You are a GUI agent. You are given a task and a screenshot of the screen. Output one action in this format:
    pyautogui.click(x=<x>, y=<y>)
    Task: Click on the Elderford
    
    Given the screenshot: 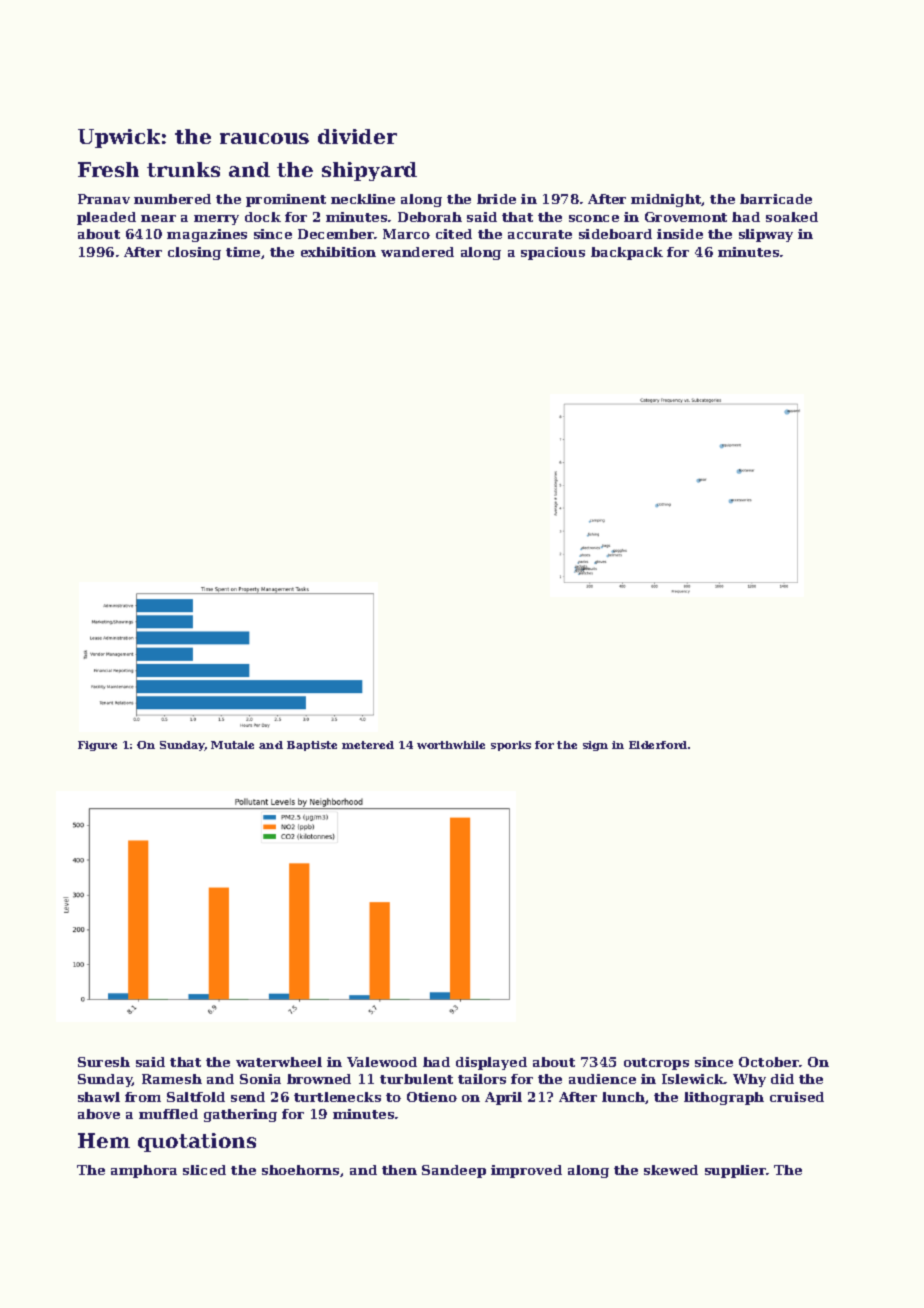 What is the action you would take?
    pyautogui.click(x=658, y=745)
